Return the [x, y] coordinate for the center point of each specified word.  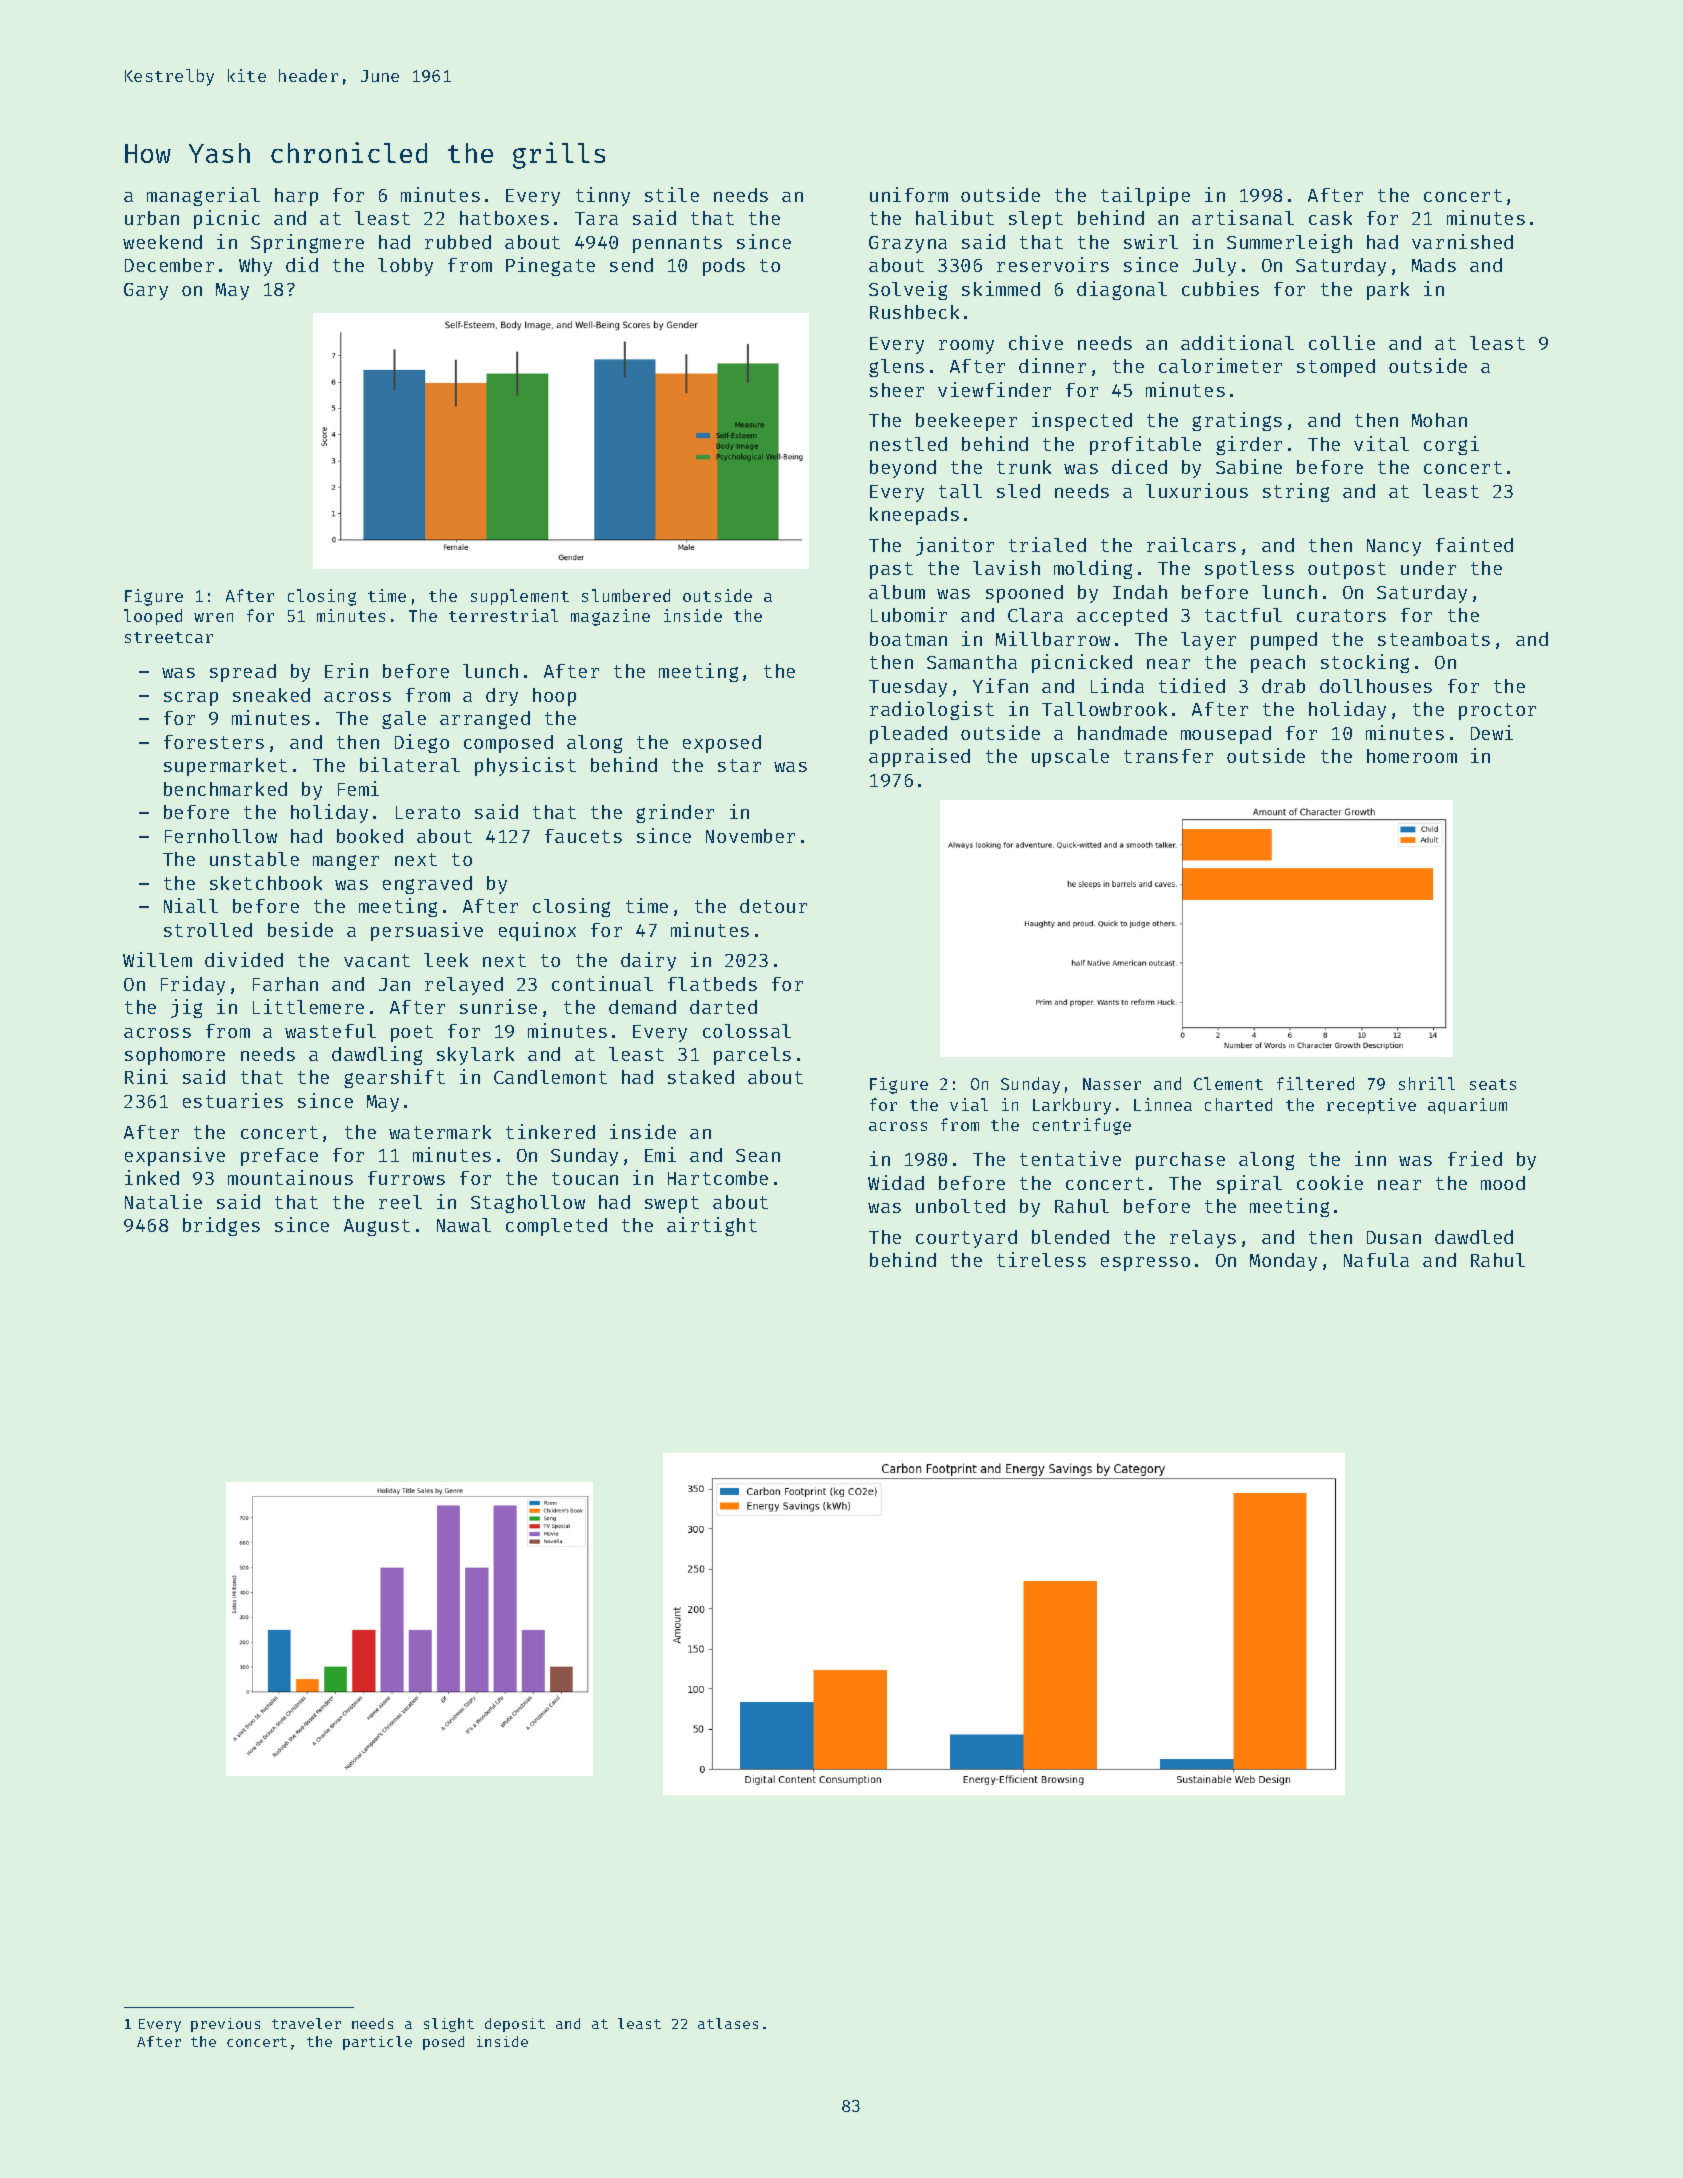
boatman [908, 639]
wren [213, 617]
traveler [306, 2023]
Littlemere [308, 1006]
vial [969, 1104]
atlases [728, 2023]
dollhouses [1376, 686]
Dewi [1492, 732]
